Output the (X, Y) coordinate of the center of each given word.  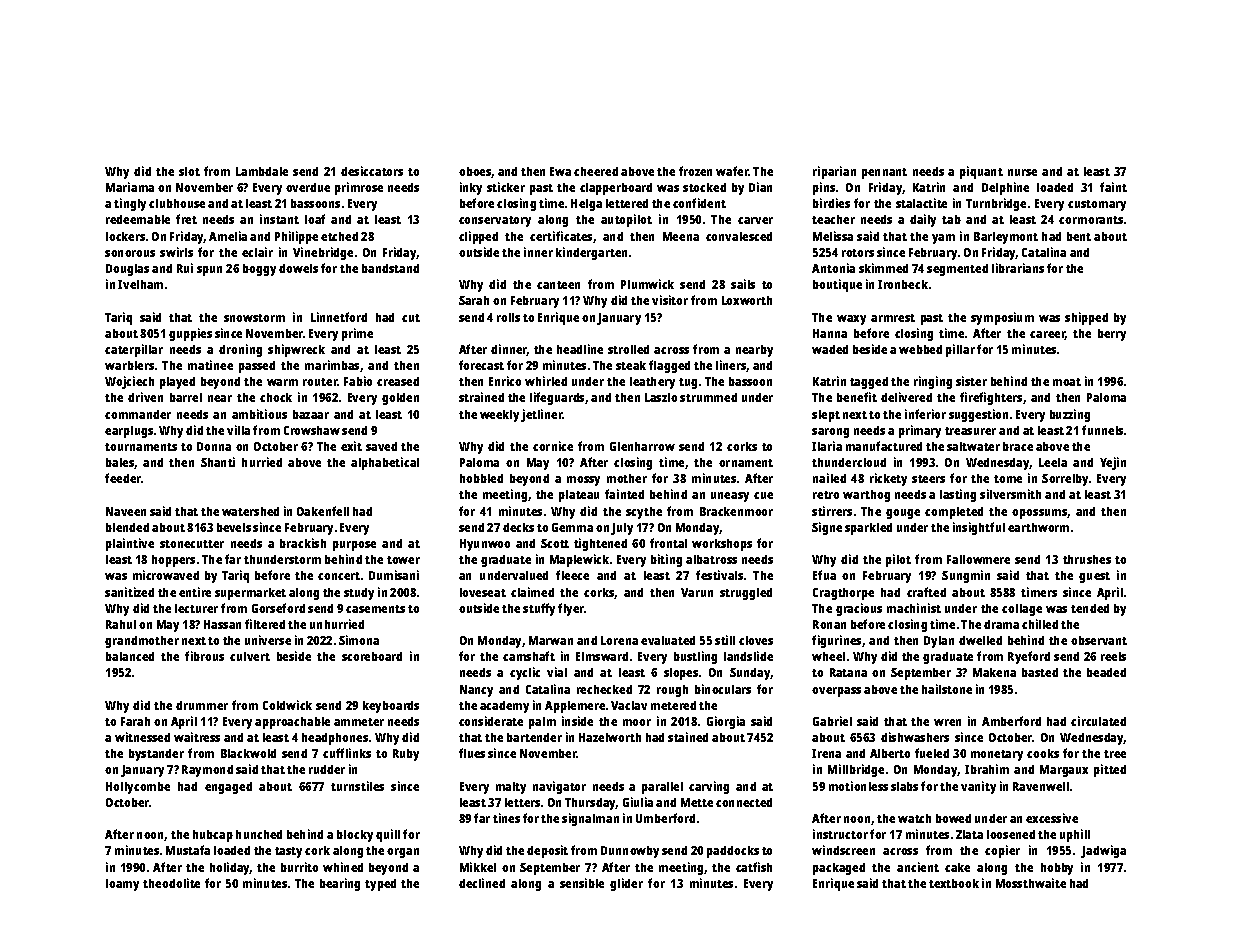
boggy (259, 270)
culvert (250, 656)
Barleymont (1006, 238)
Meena (681, 236)
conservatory (495, 221)
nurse (1022, 172)
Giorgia (726, 722)
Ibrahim (987, 769)
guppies (190, 334)
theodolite (171, 883)
